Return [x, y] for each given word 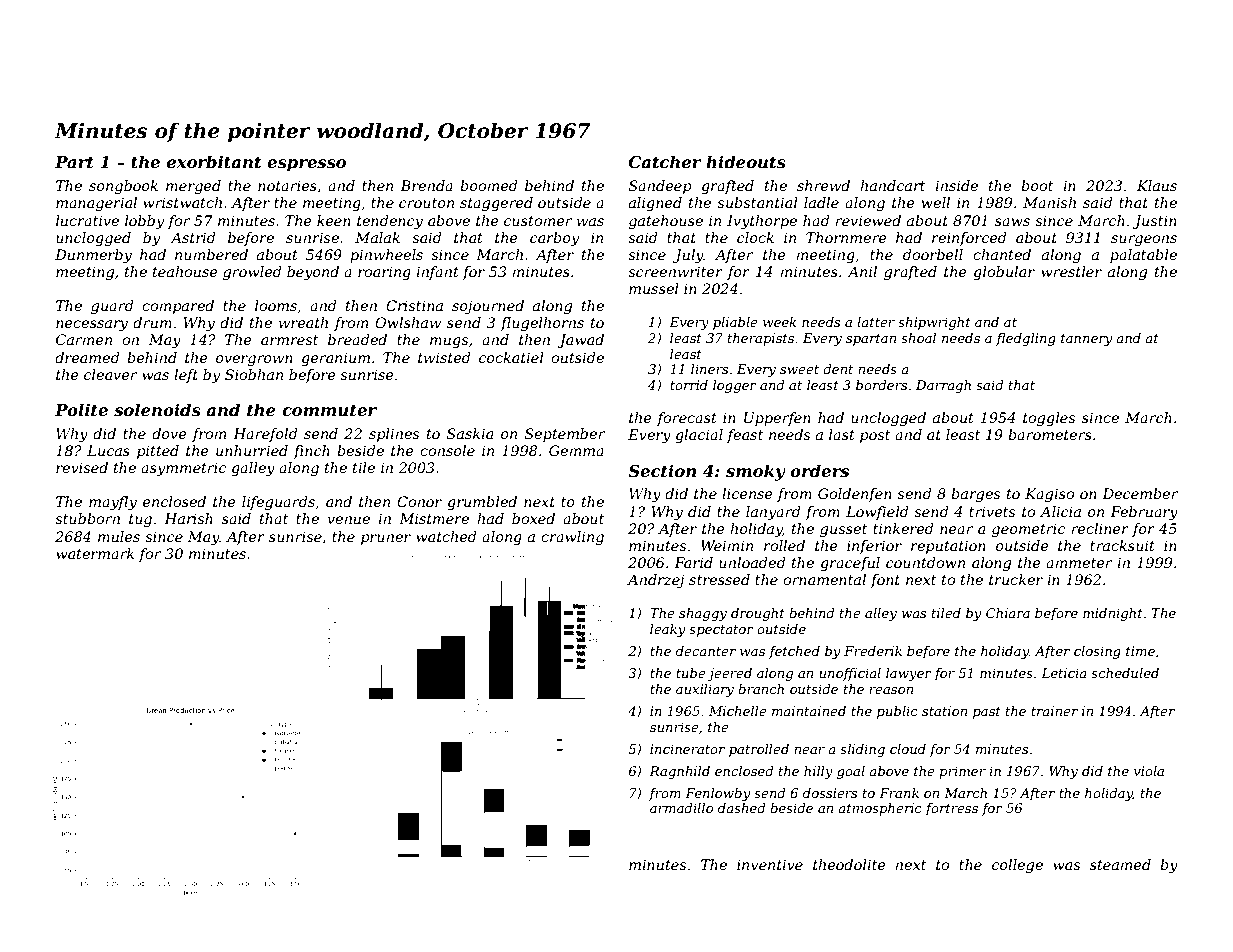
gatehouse [666, 222]
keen [334, 220]
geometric [1028, 530]
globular [1004, 273]
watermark [95, 553]
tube [691, 673]
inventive [770, 864]
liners [709, 369]
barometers [1050, 434]
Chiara [1008, 613]
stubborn [87, 518]
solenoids [157, 409]
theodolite [849, 864]
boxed [533, 518]
